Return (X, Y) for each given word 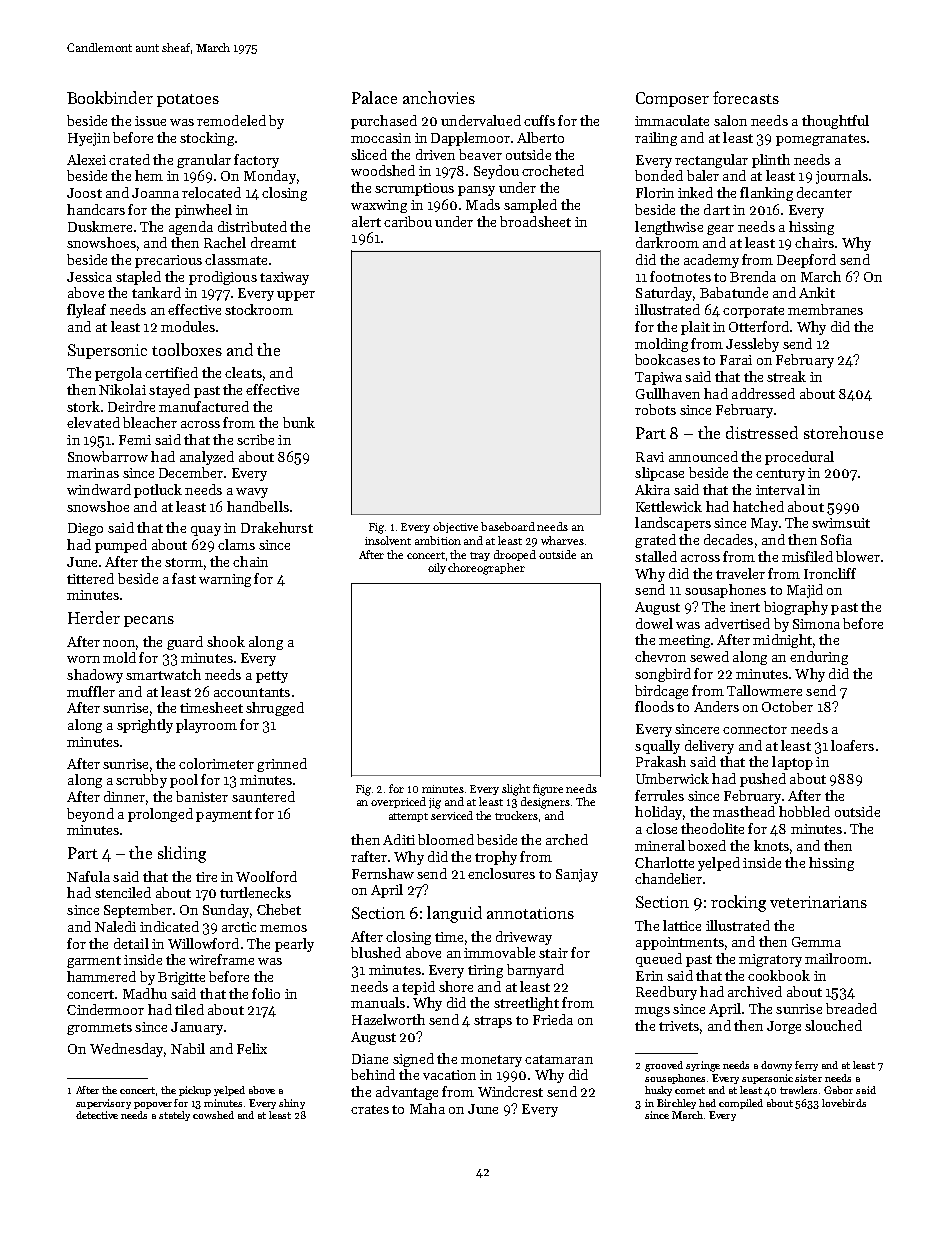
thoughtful (835, 122)
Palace (374, 97)
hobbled (804, 811)
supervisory (103, 1104)
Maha (427, 1108)
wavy (252, 493)
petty (272, 677)
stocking (207, 139)
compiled (741, 1104)
